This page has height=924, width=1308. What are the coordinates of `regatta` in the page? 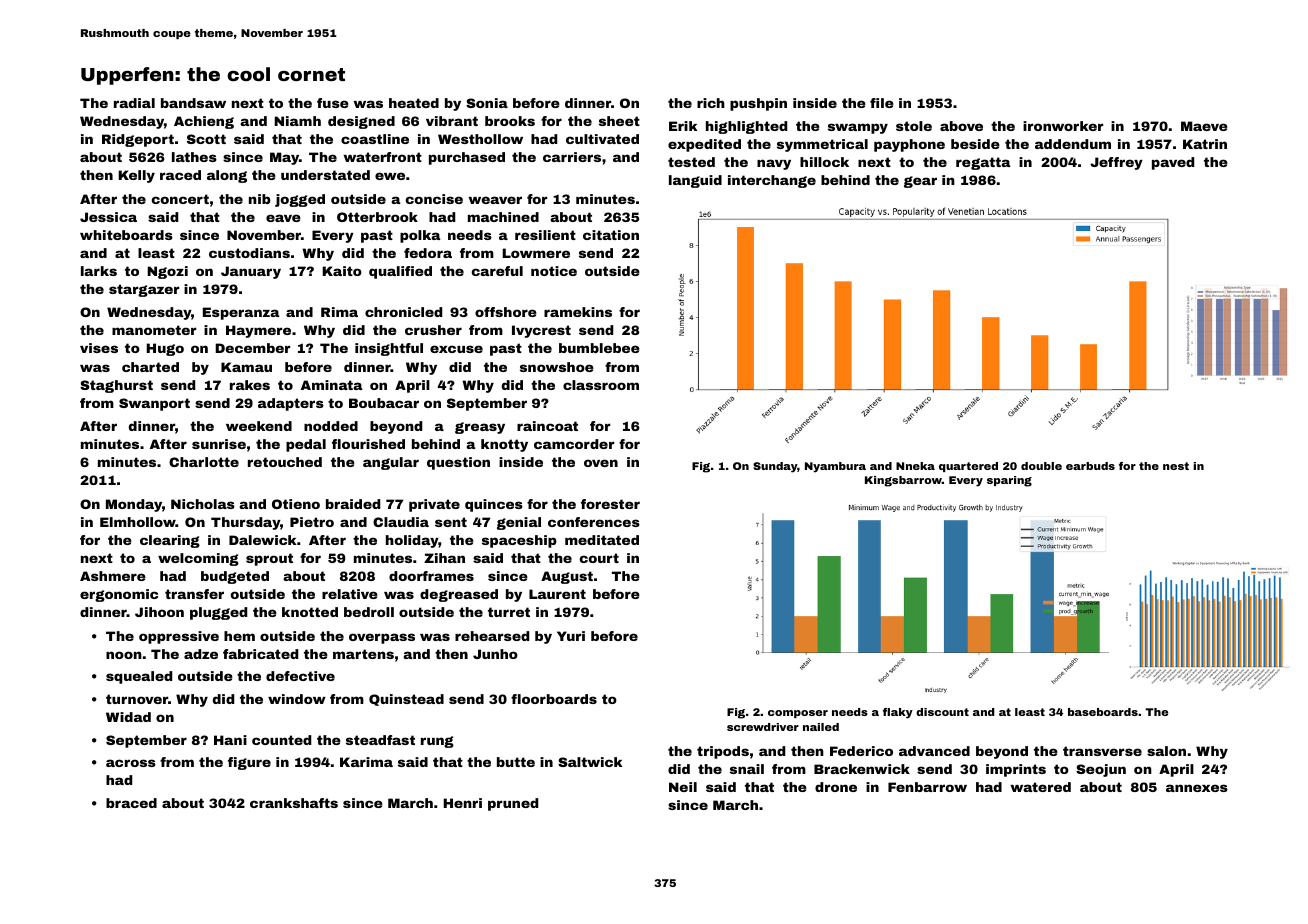 It's located at (983, 163).
